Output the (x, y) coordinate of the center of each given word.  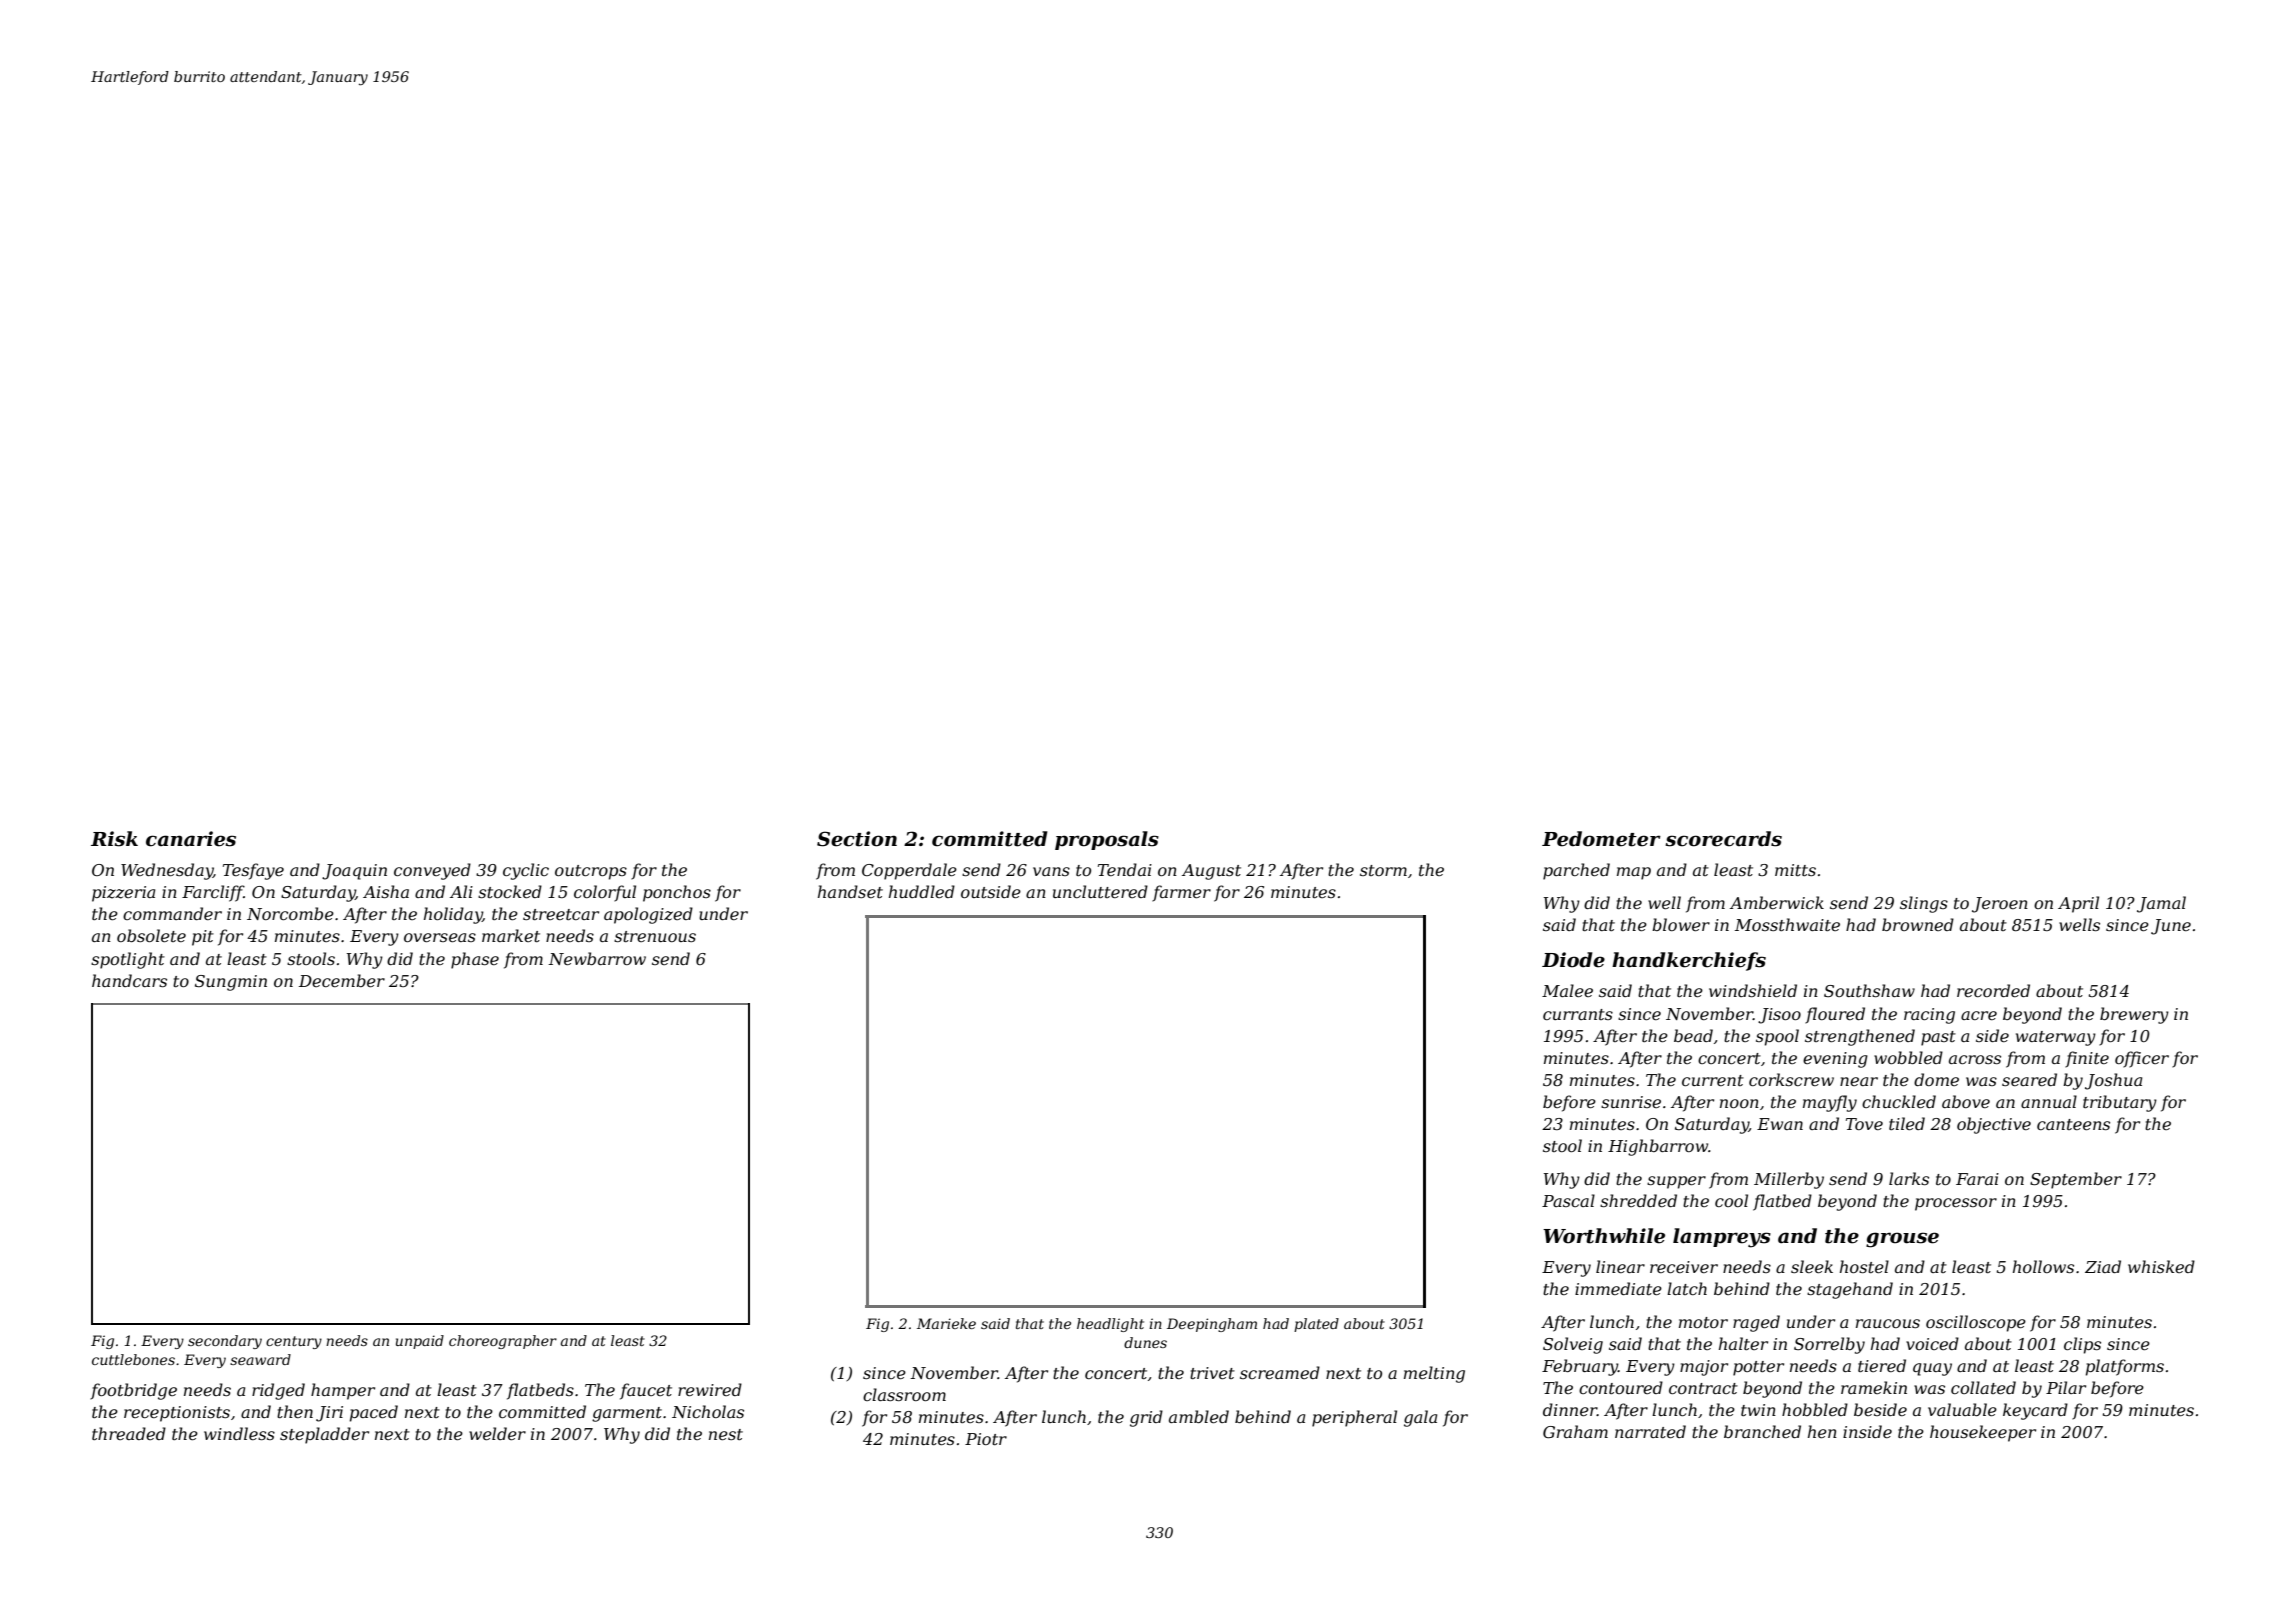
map (1634, 873)
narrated (1650, 1431)
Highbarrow (1658, 1147)
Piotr (986, 1439)
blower (1681, 924)
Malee (1567, 990)
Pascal (1568, 1200)
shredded (1638, 1200)
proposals (1107, 840)
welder (497, 1433)
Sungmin (231, 983)
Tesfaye (253, 871)
